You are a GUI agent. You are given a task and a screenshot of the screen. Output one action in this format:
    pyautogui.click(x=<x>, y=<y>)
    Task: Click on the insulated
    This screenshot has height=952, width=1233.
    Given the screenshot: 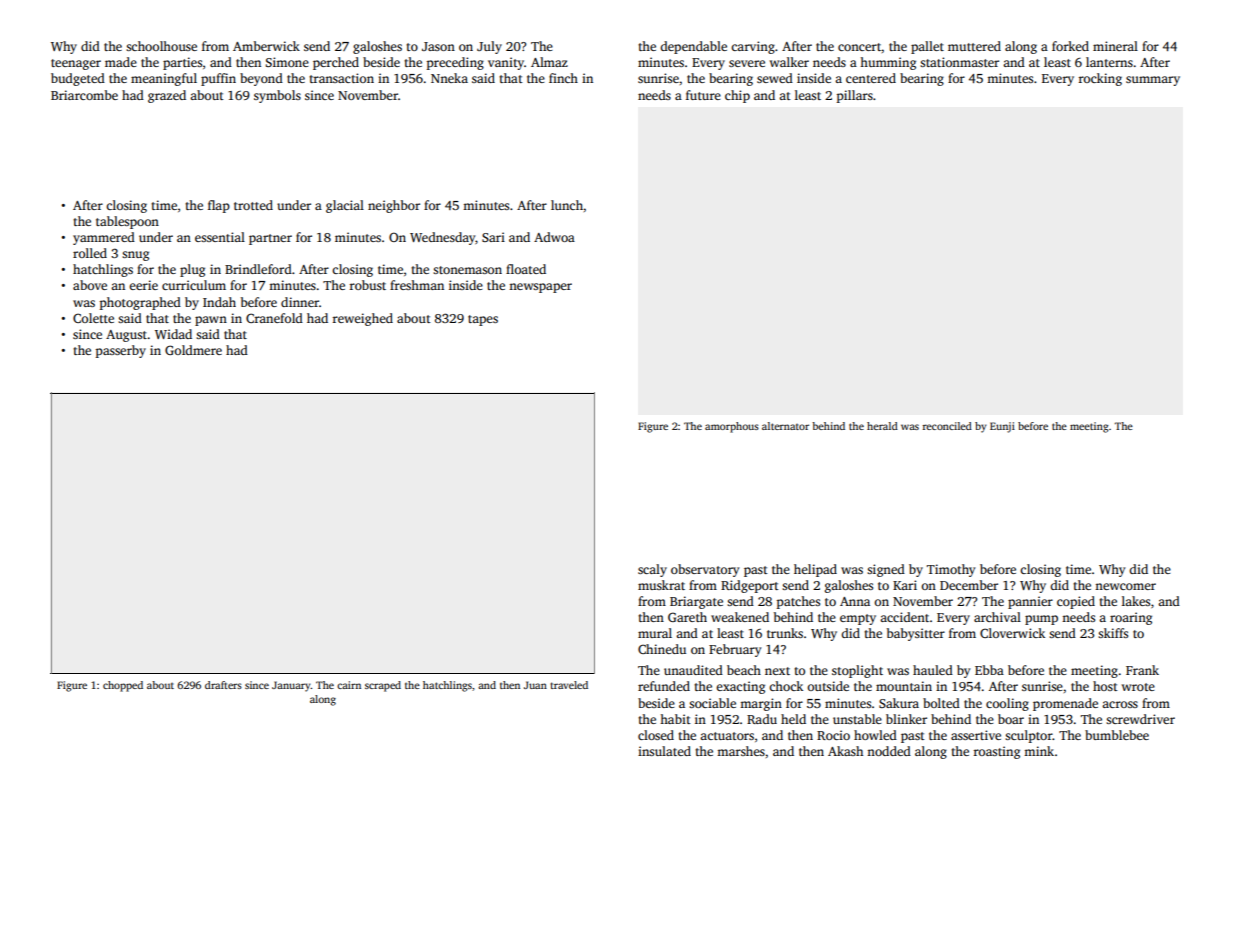 What is the action you would take?
    pyautogui.click(x=664, y=751)
